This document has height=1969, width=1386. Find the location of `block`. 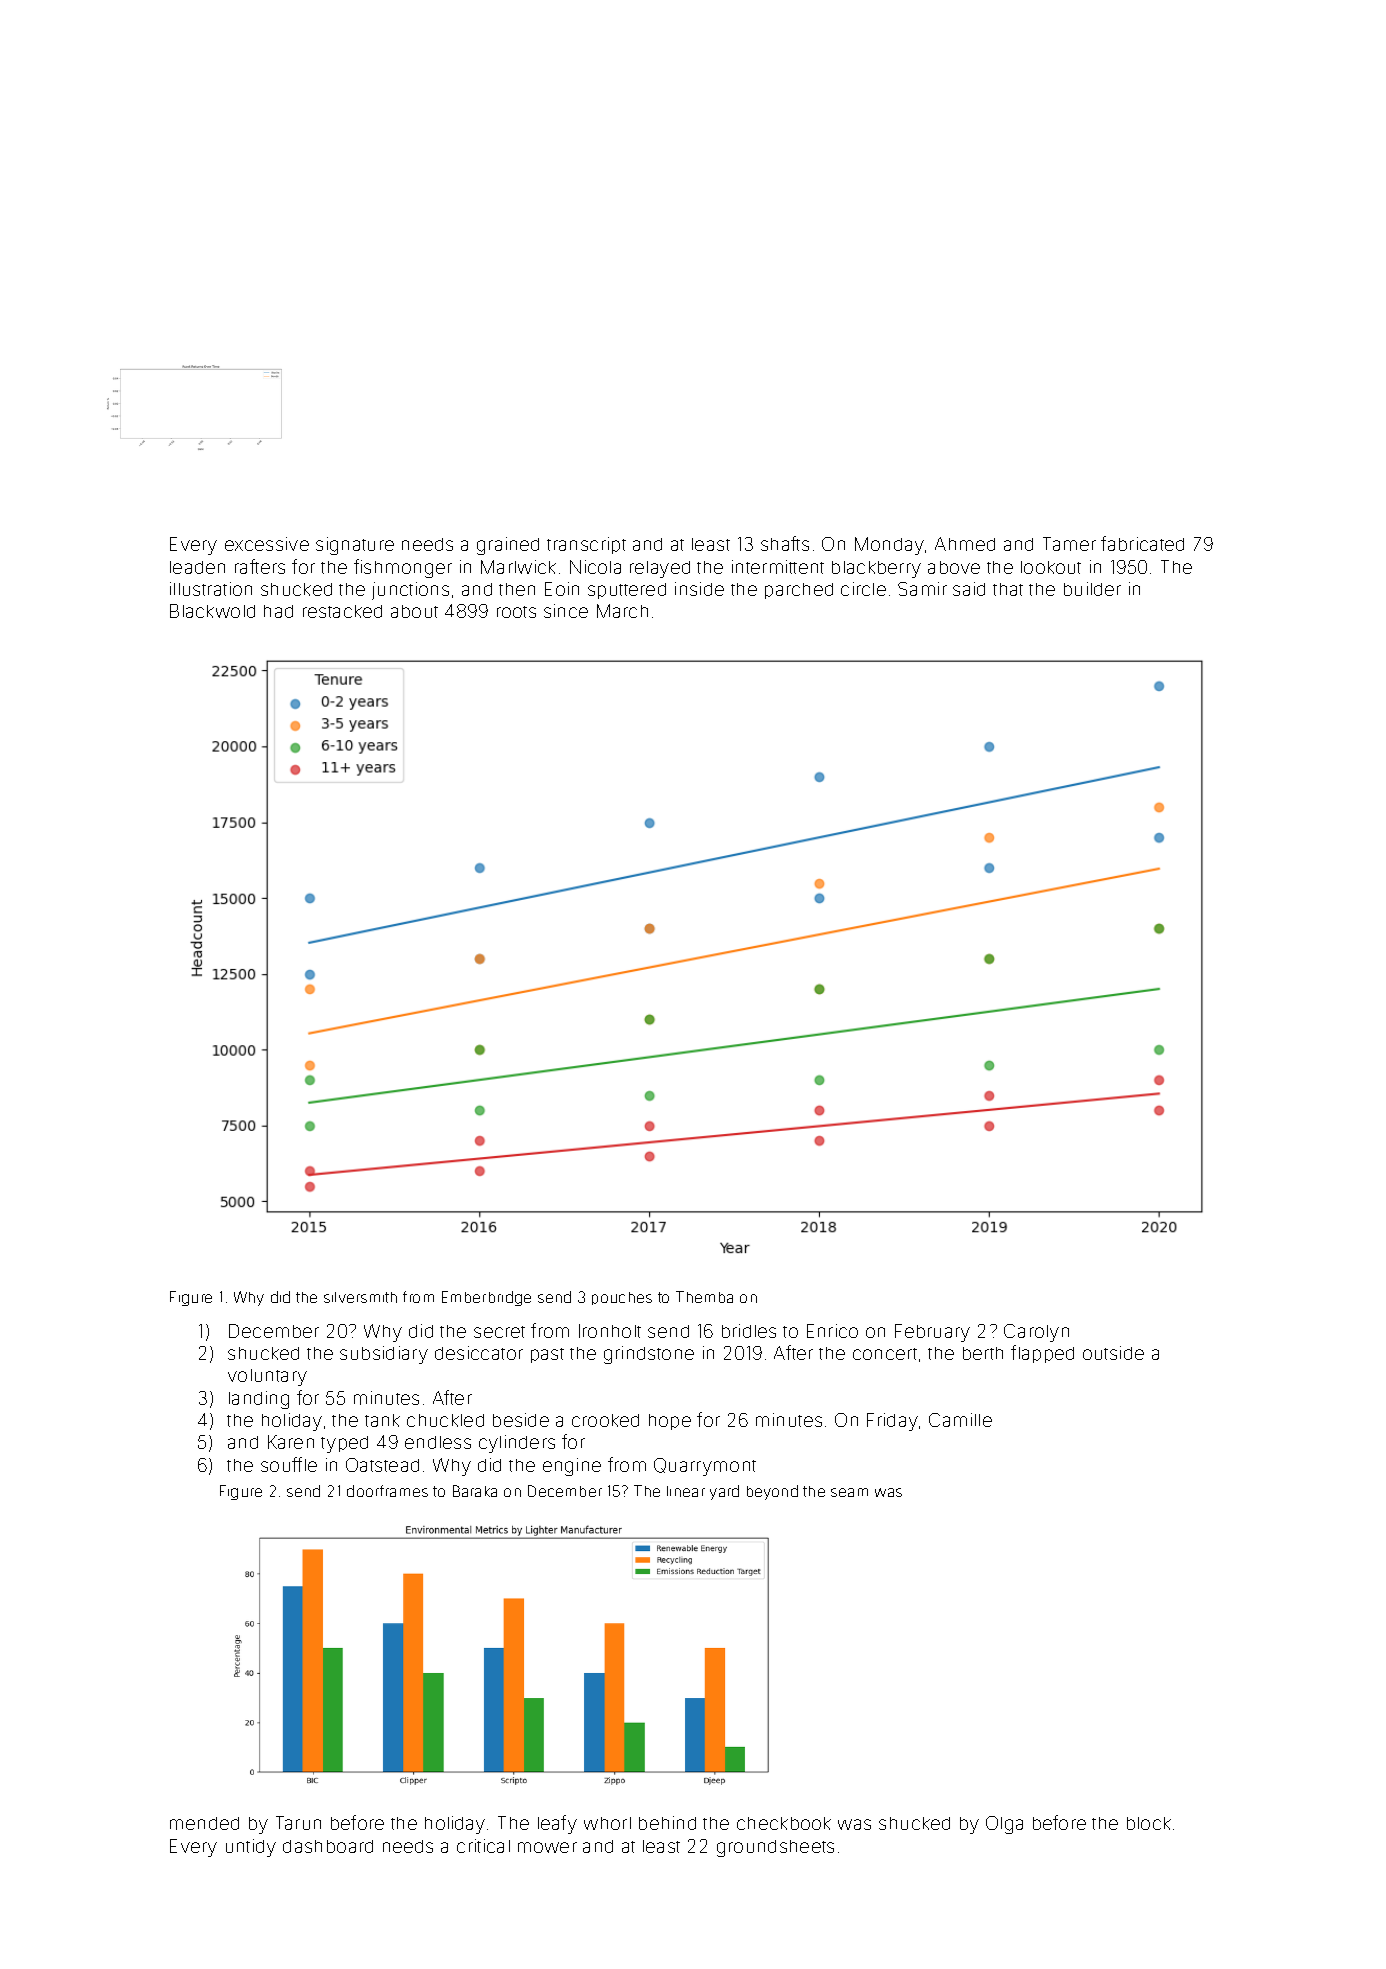

block is located at coordinates (1149, 1823).
